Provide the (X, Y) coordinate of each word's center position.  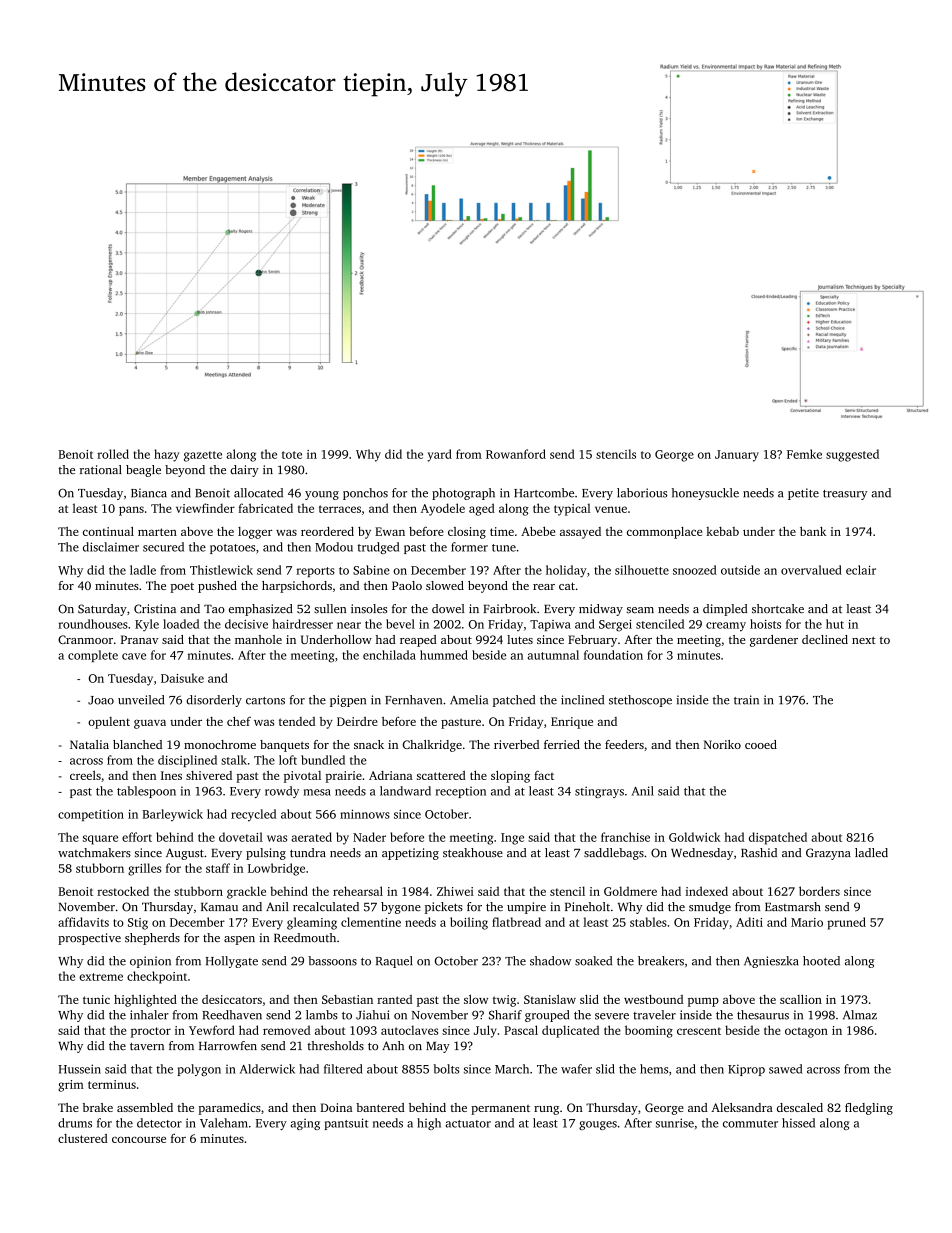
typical (572, 509)
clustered (83, 1138)
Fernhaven (413, 700)
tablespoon (146, 792)
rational (101, 469)
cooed (761, 744)
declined (825, 639)
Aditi (749, 922)
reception (461, 792)
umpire (526, 908)
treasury (845, 495)
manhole (258, 639)
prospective (89, 939)
